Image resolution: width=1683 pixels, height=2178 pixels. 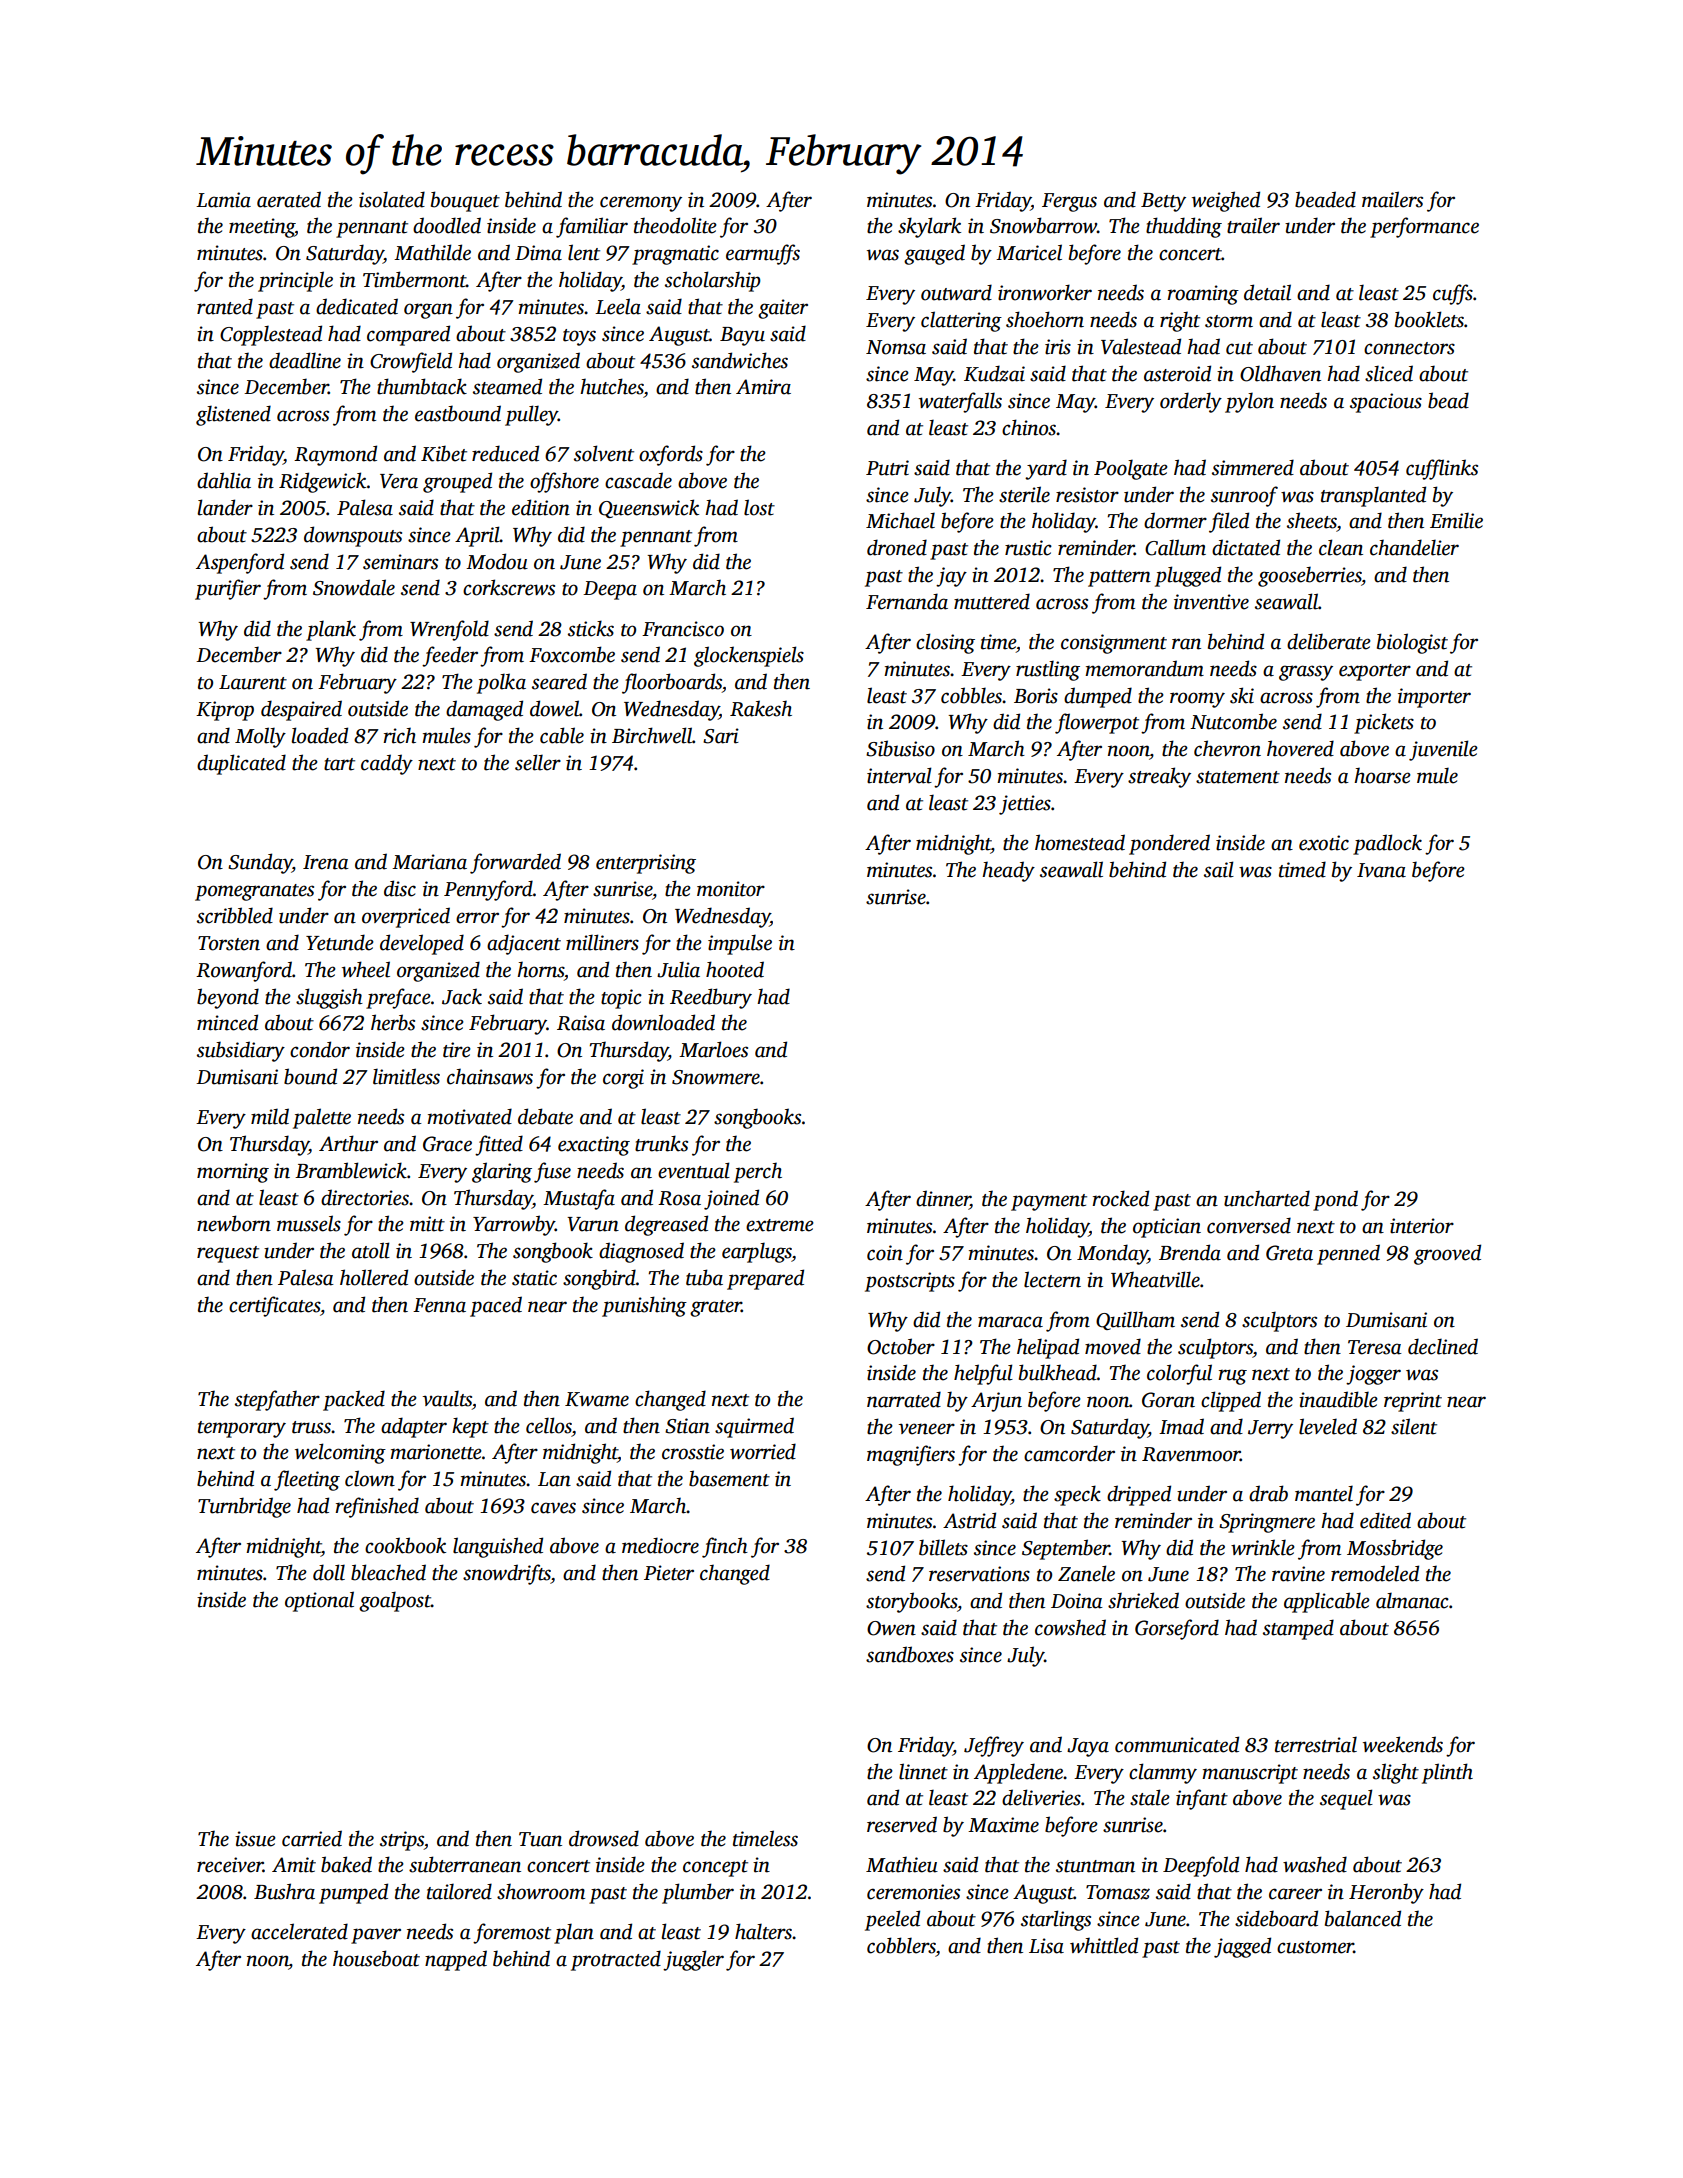 I want to click on rocked, so click(x=1120, y=1198).
